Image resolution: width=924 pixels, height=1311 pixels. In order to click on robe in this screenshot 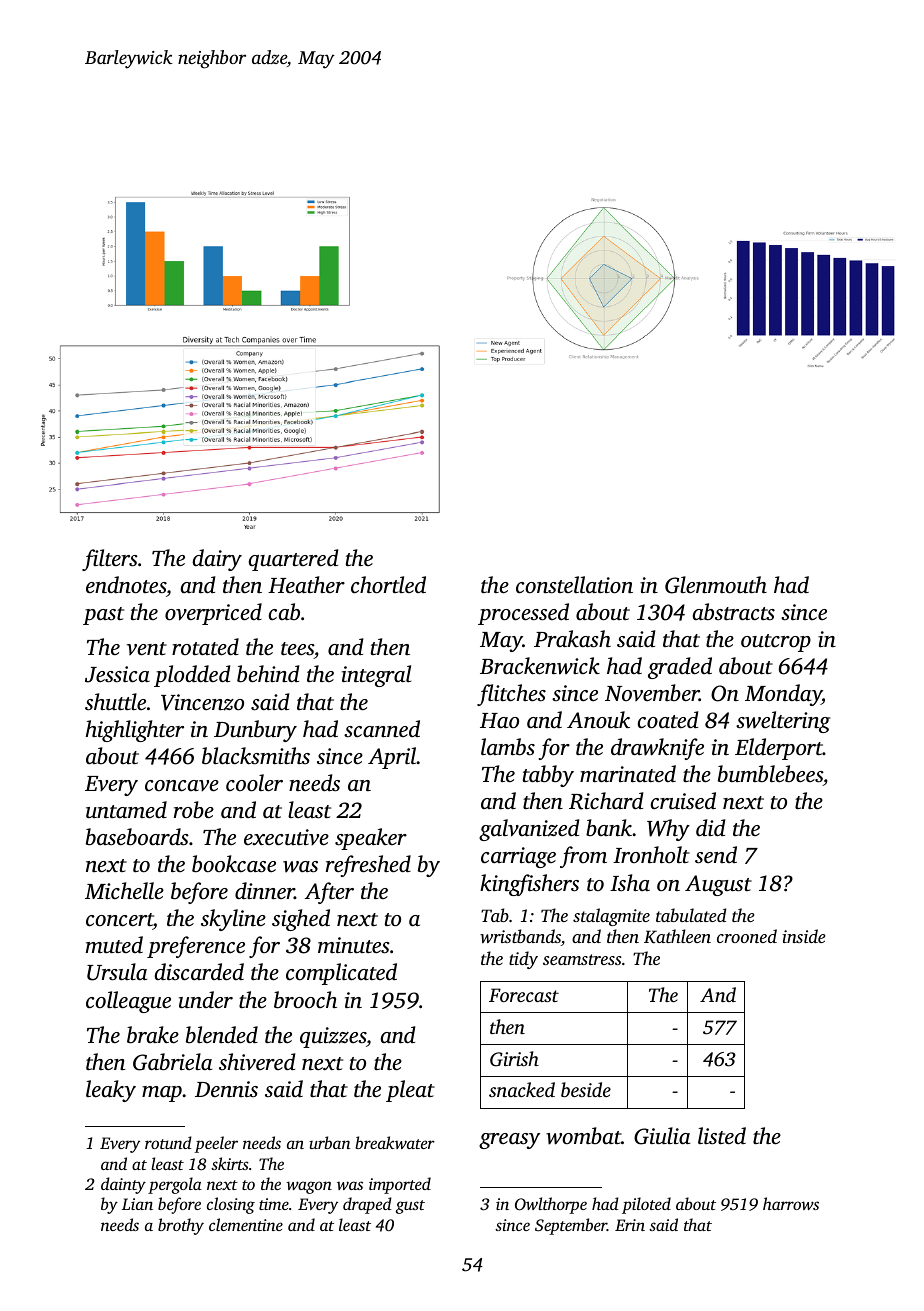, I will do `click(194, 810)`.
